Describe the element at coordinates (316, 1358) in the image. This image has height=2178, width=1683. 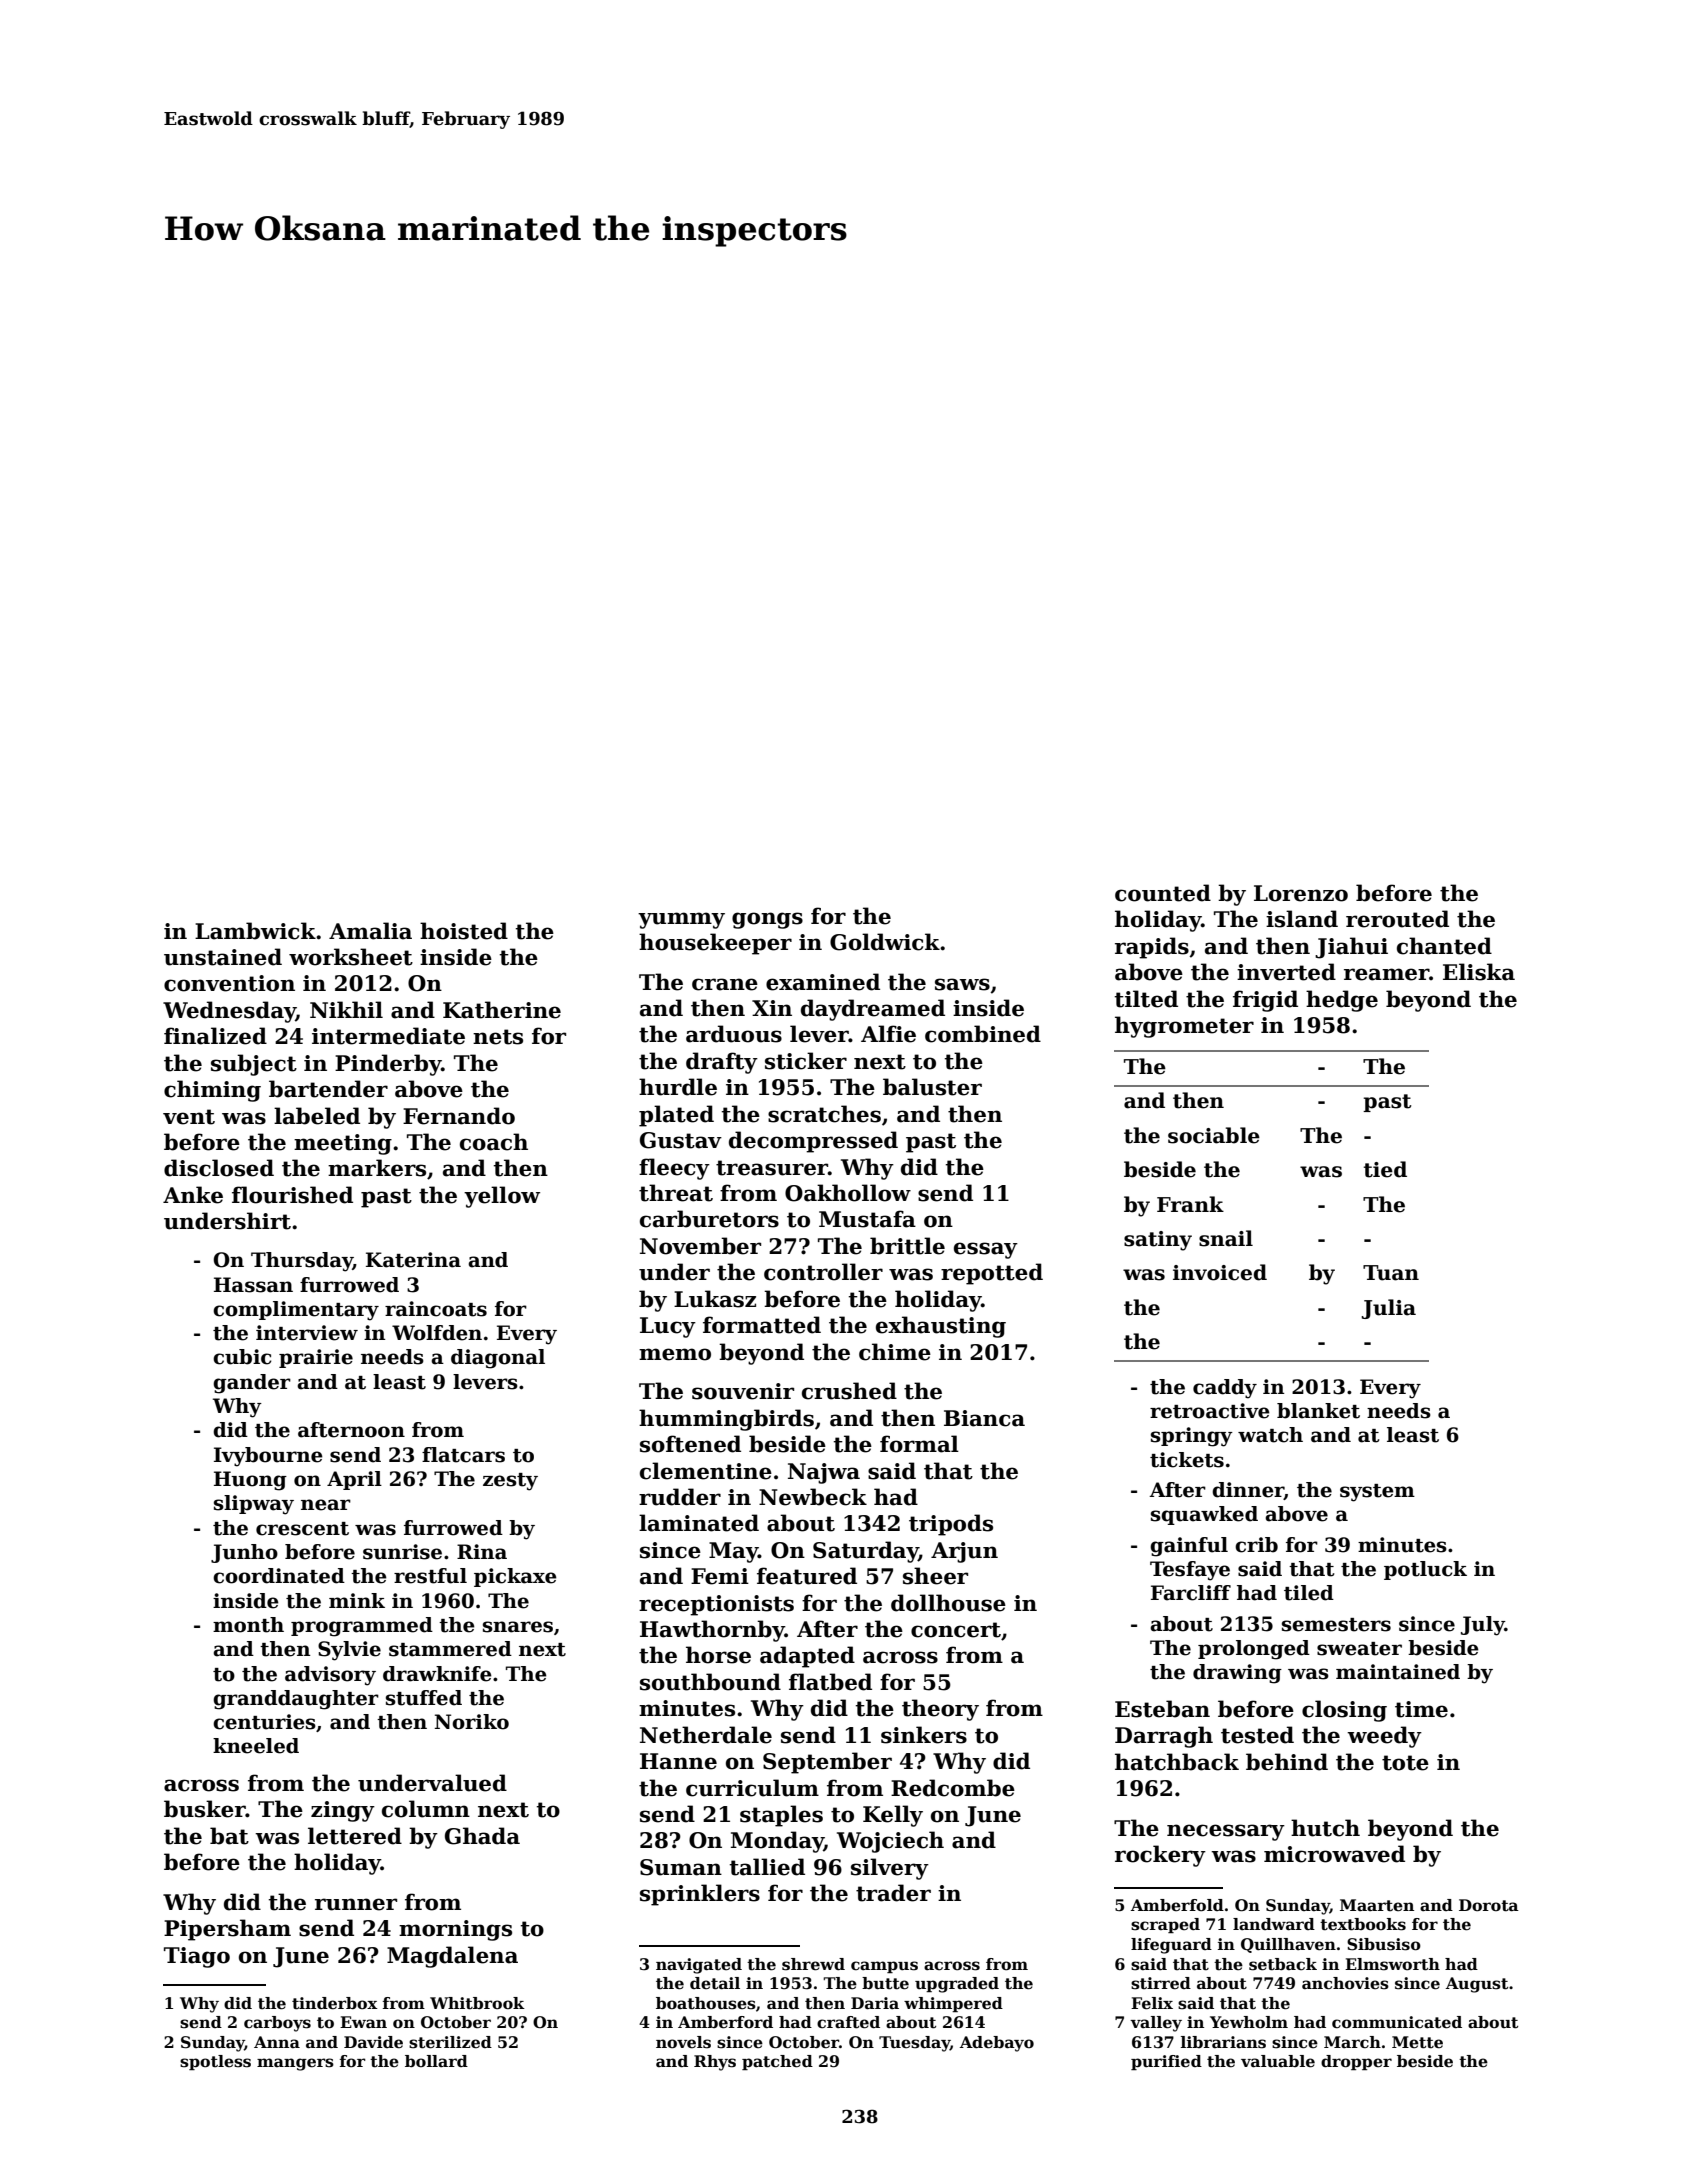
I see `prairie` at that location.
